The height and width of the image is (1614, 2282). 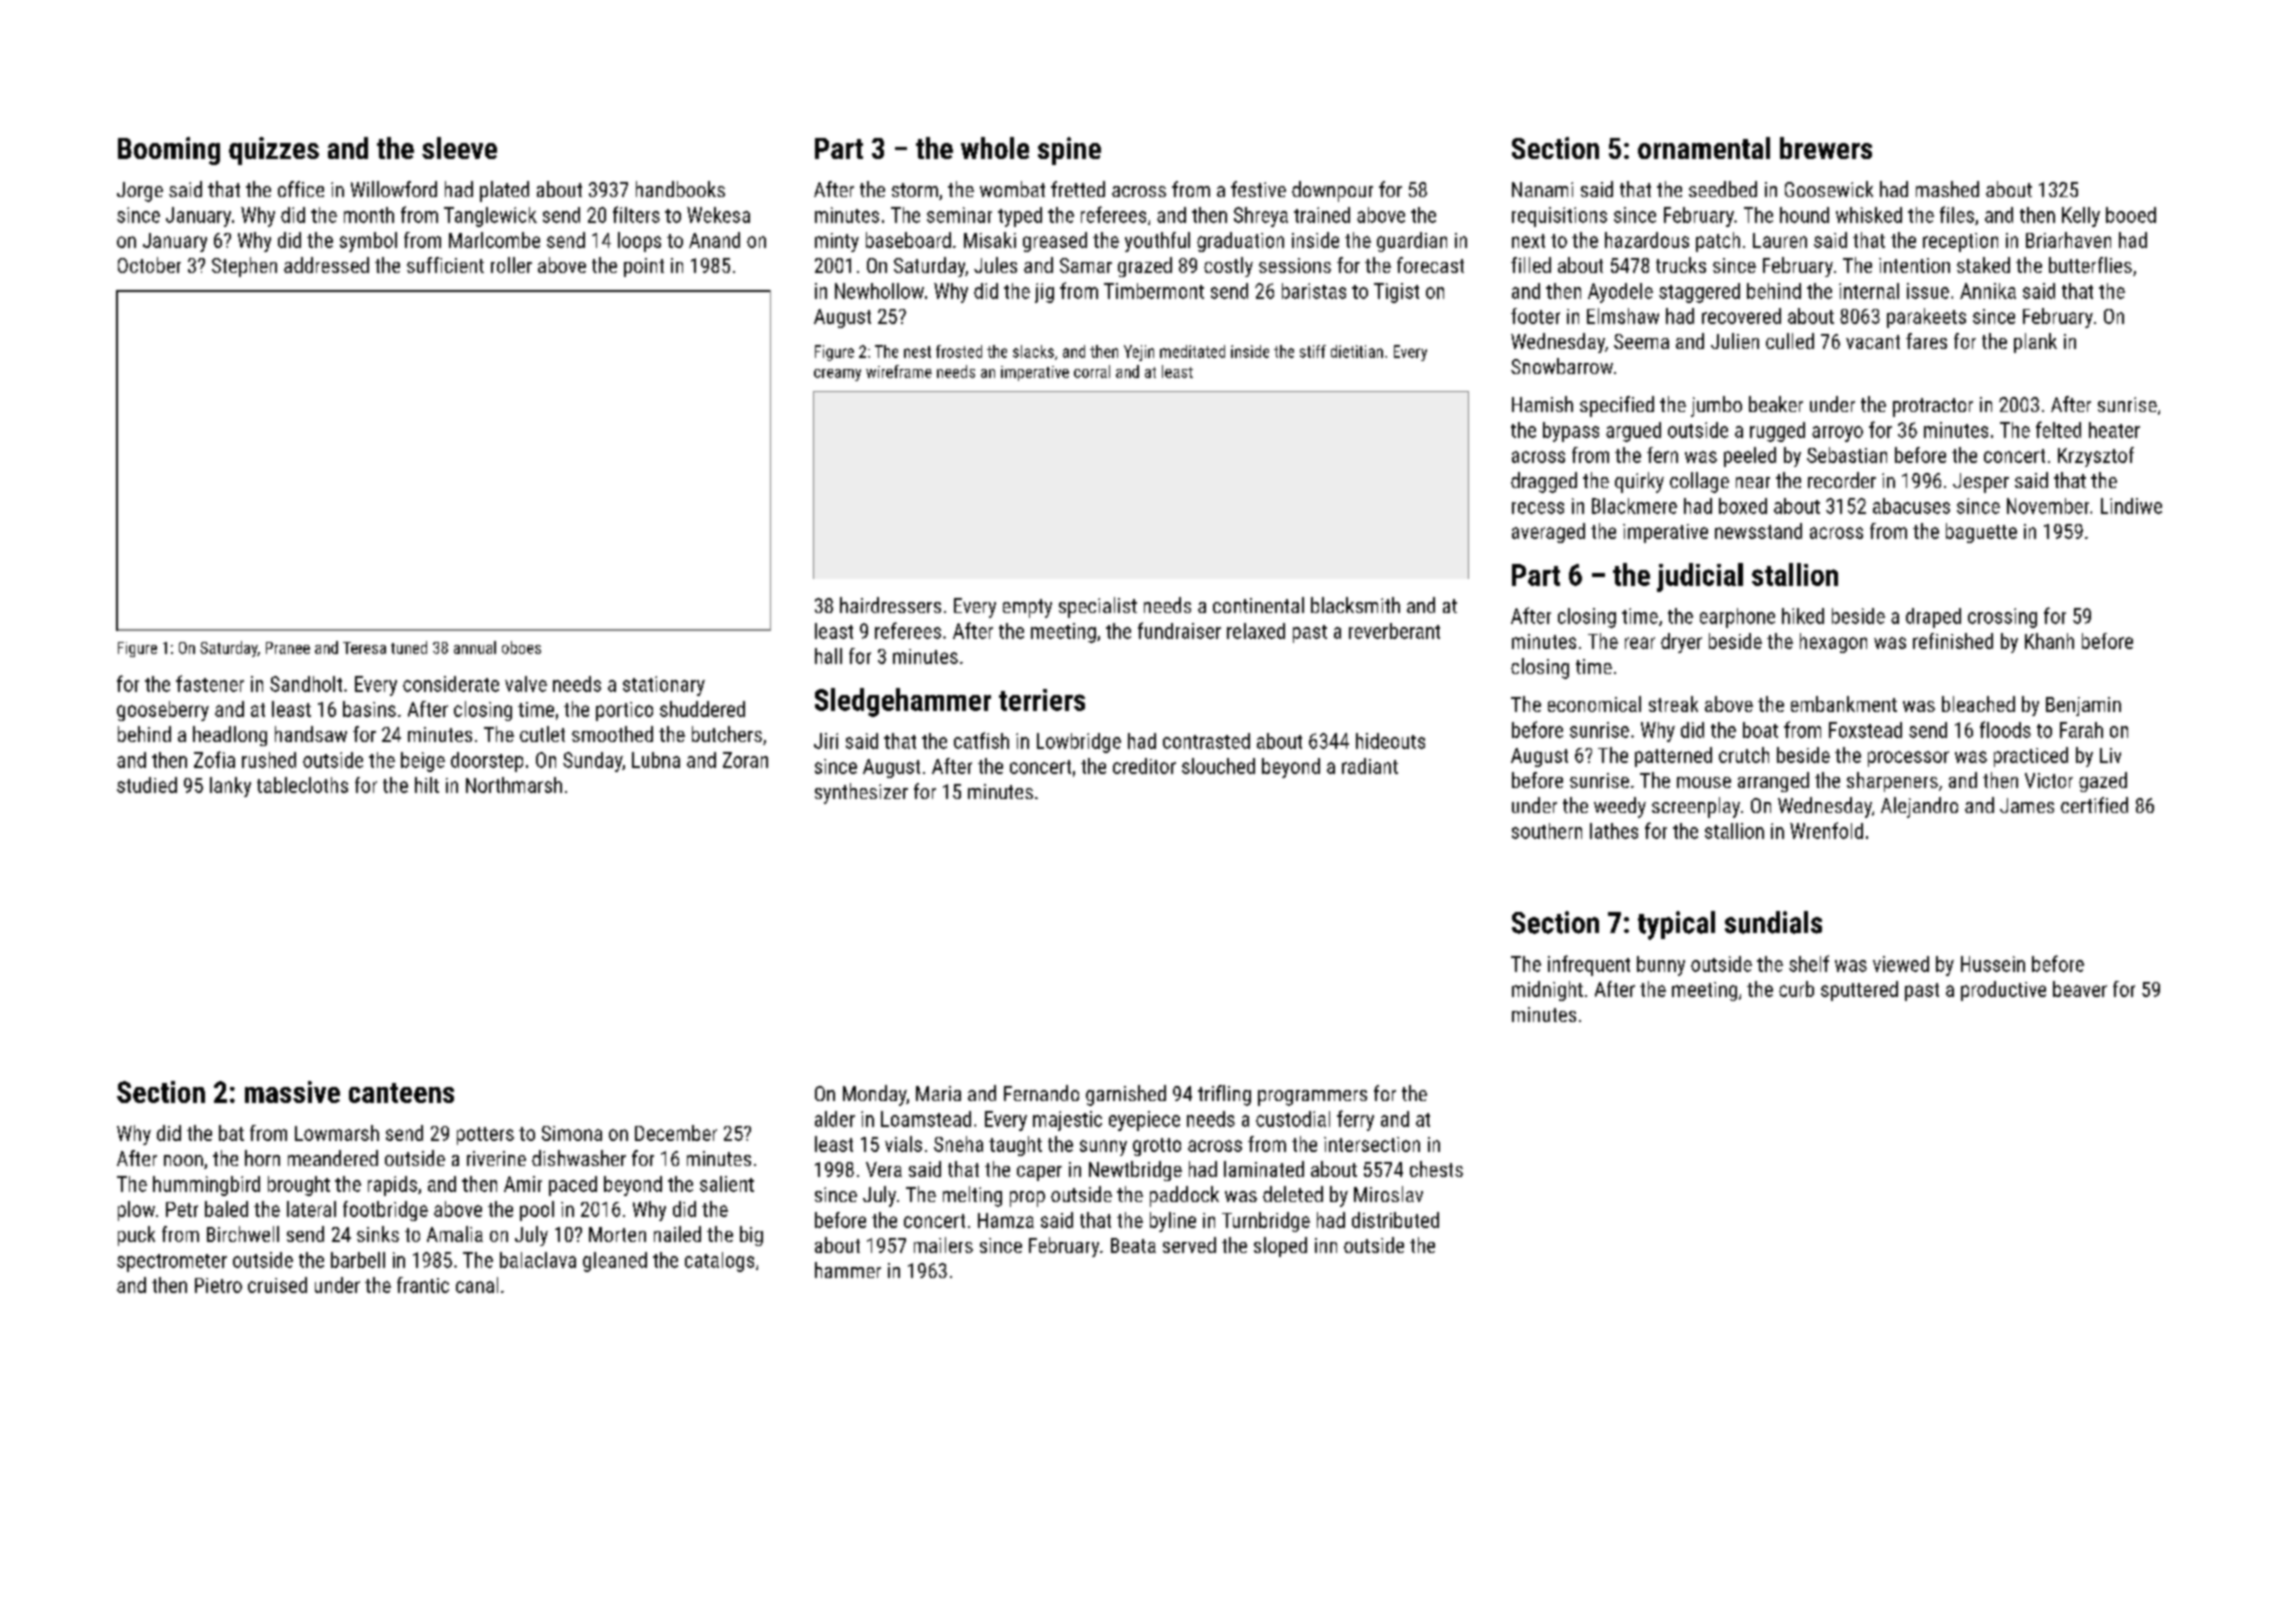 I want to click on canal, so click(x=477, y=1285).
